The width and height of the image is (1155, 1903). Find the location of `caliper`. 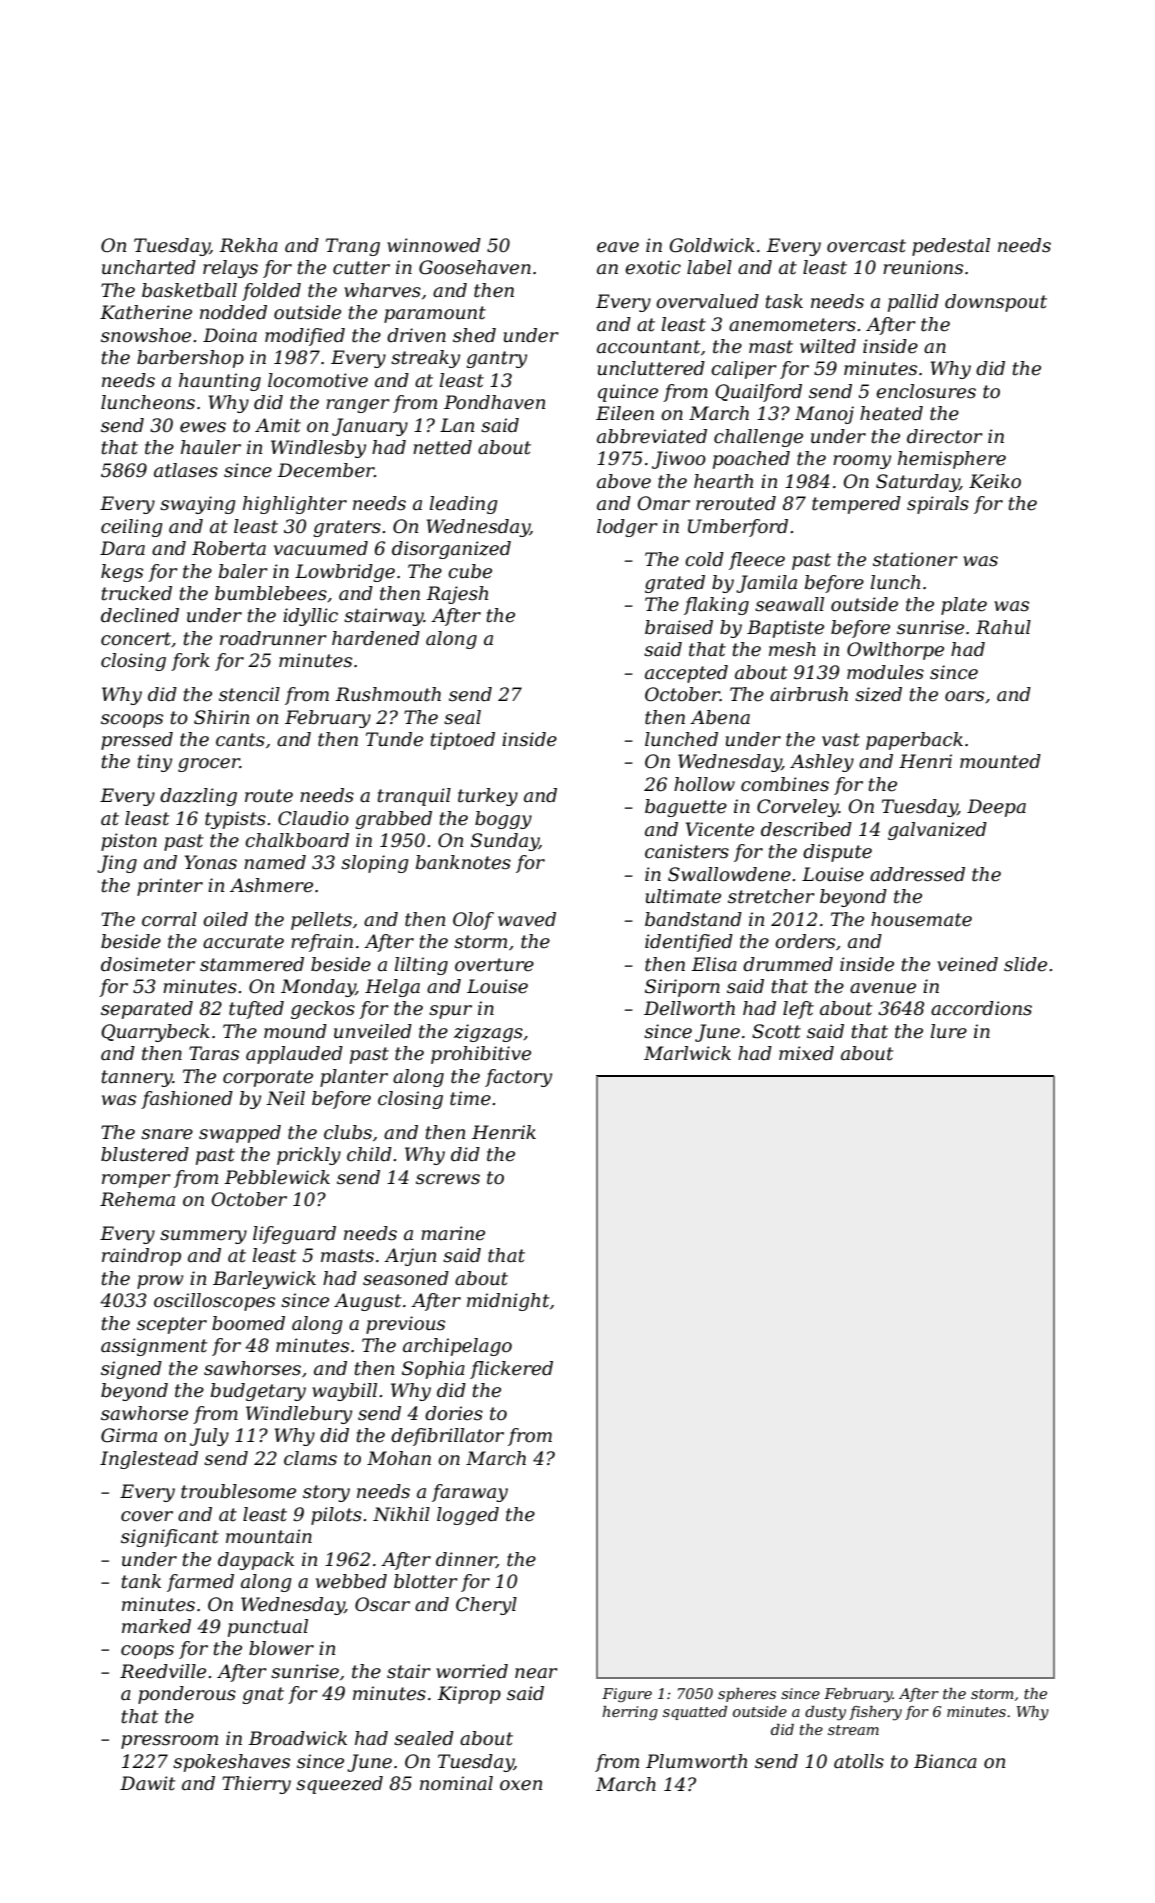

caliper is located at coordinates (744, 370).
